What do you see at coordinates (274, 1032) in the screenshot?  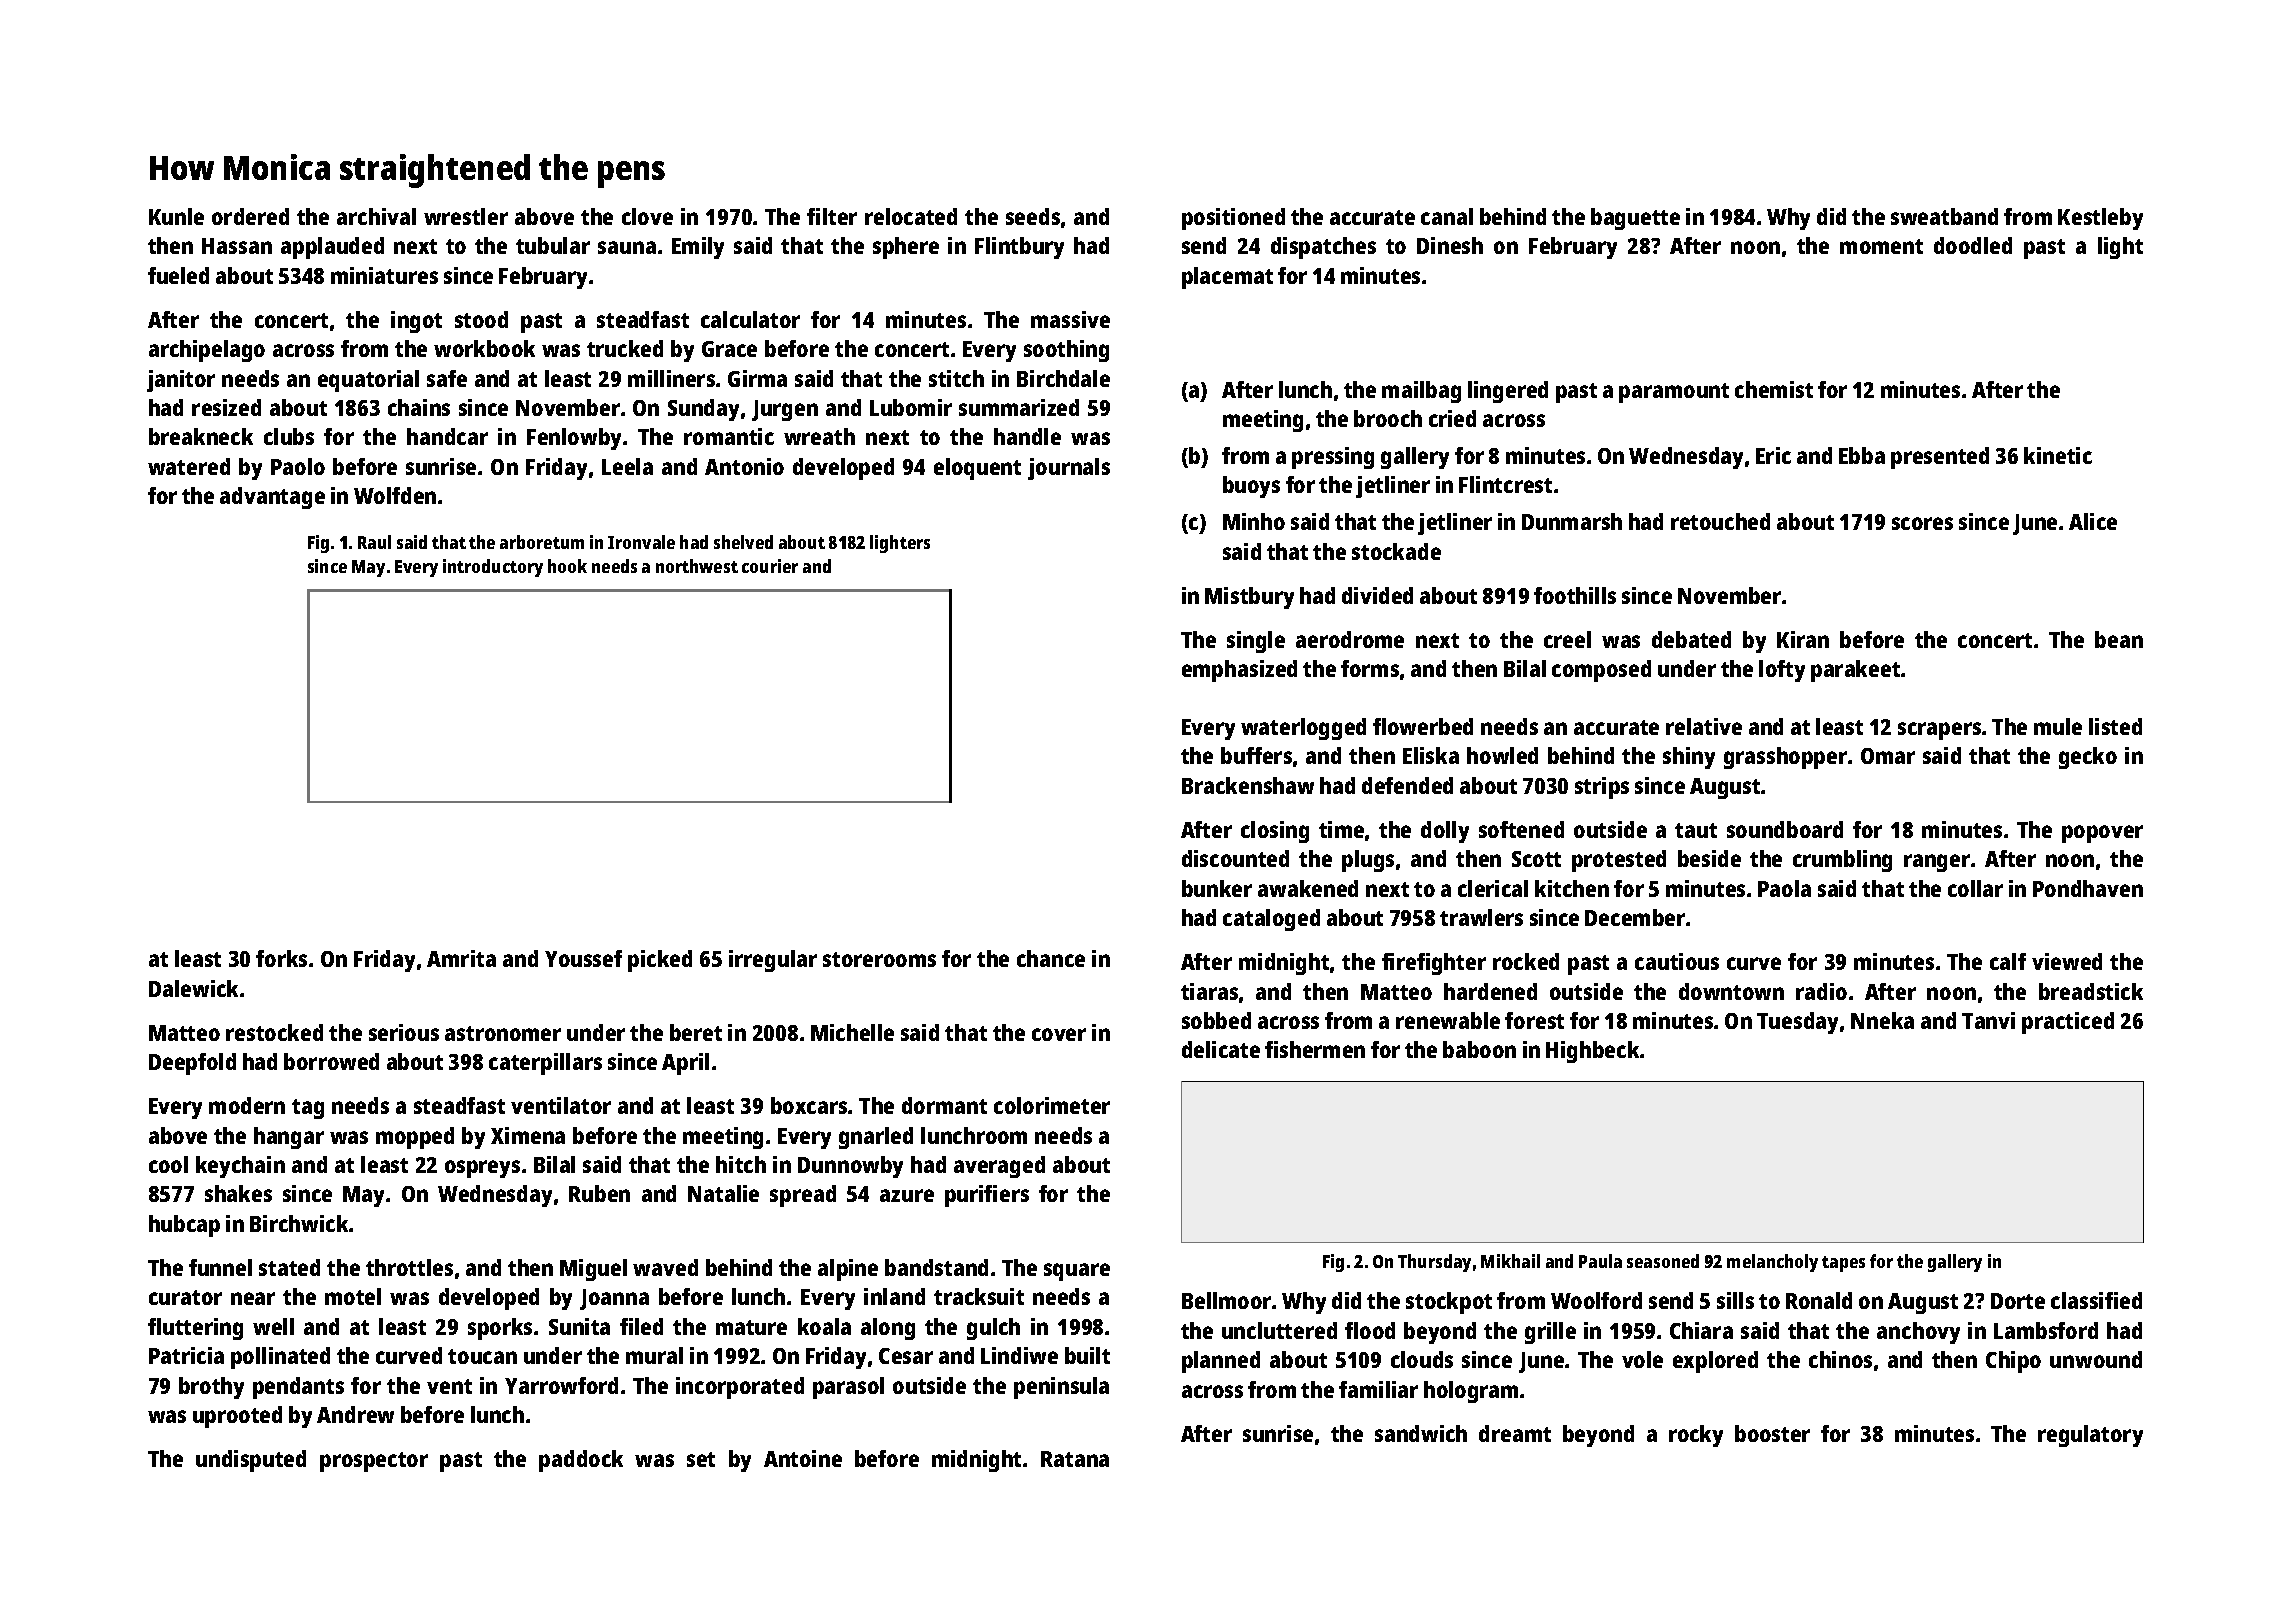 I see `restocked` at bounding box center [274, 1032].
